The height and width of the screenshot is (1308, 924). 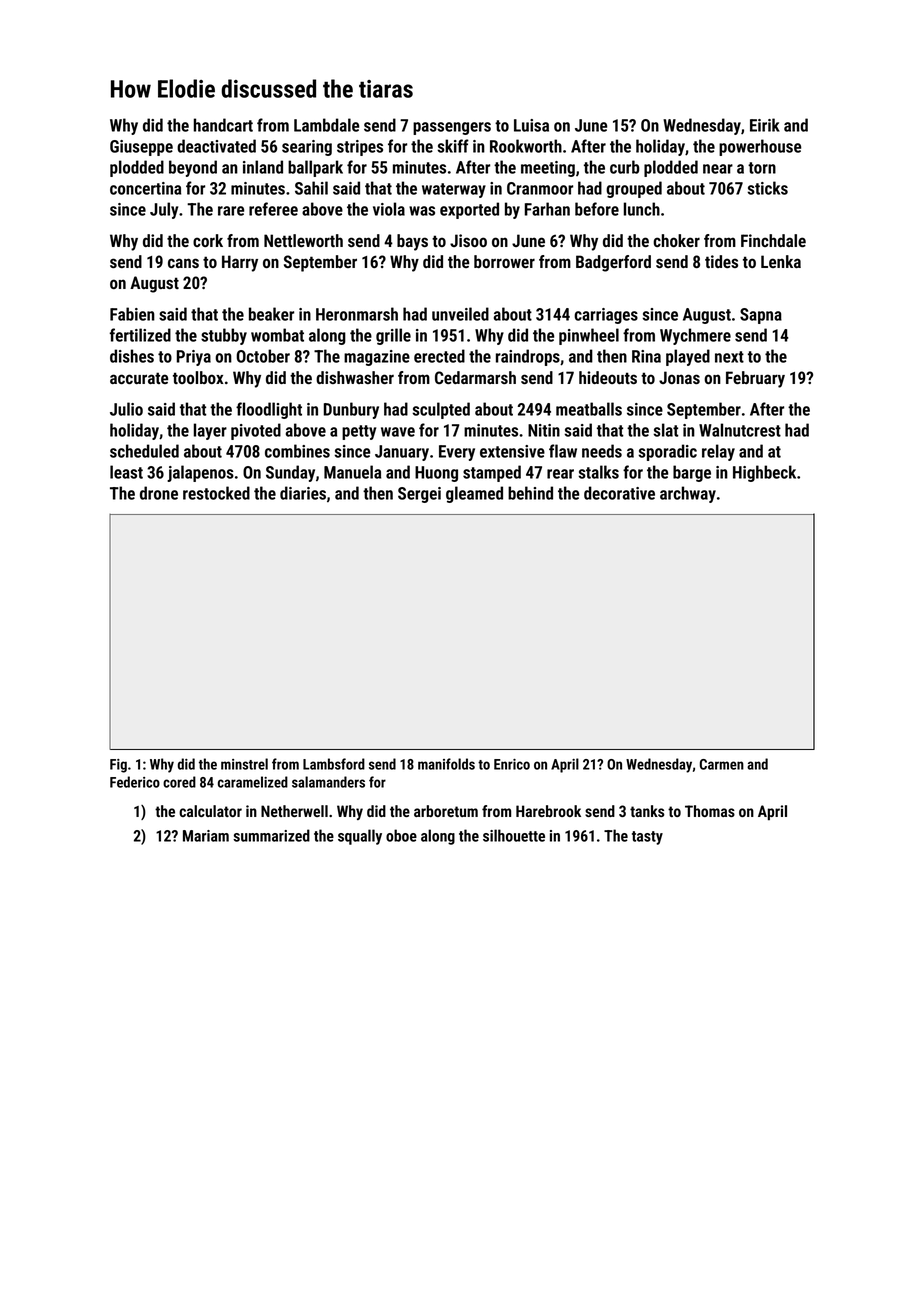 I want to click on stamped, so click(x=492, y=473).
